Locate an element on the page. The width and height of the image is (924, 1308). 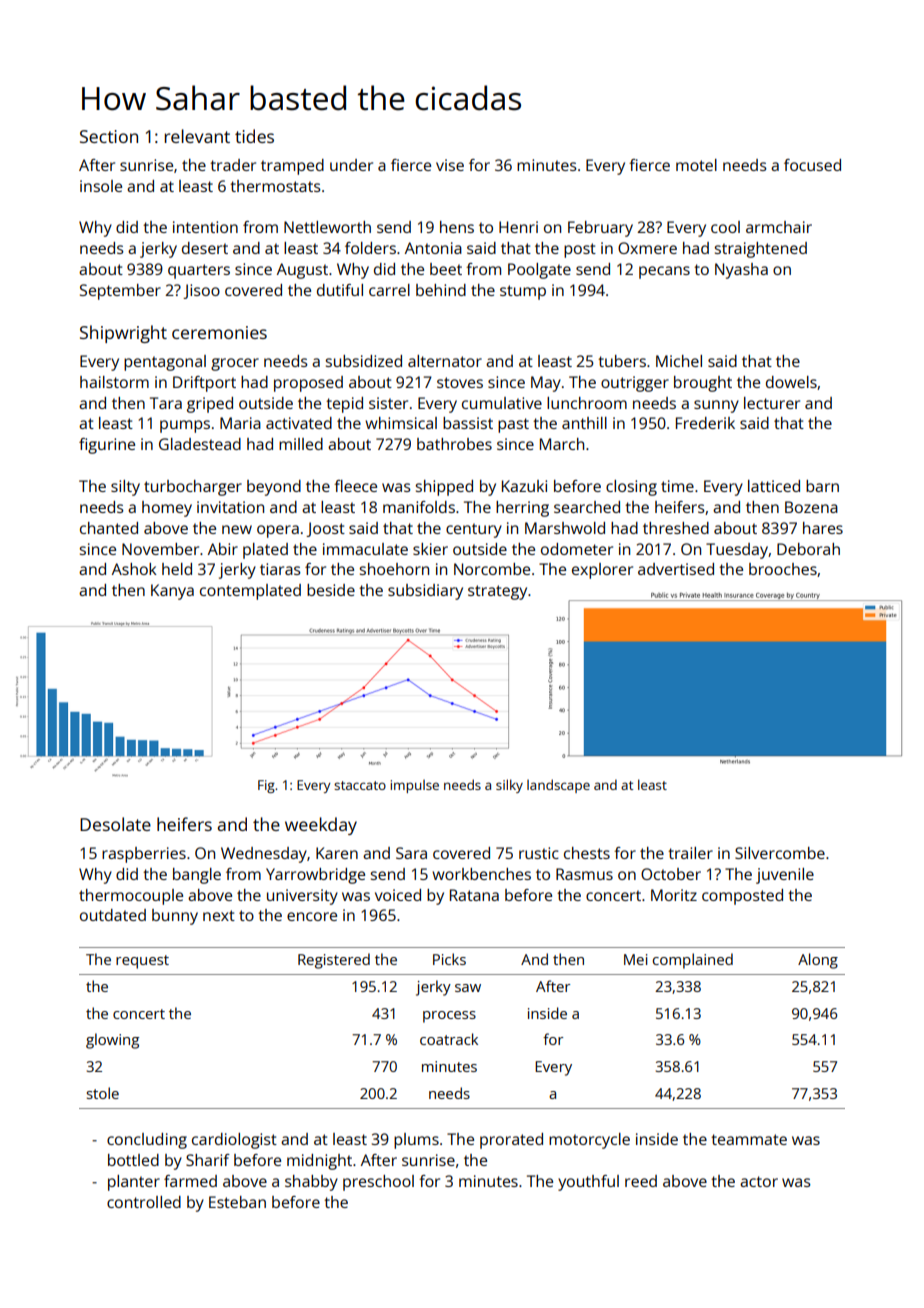
motel is located at coordinates (696, 165).
